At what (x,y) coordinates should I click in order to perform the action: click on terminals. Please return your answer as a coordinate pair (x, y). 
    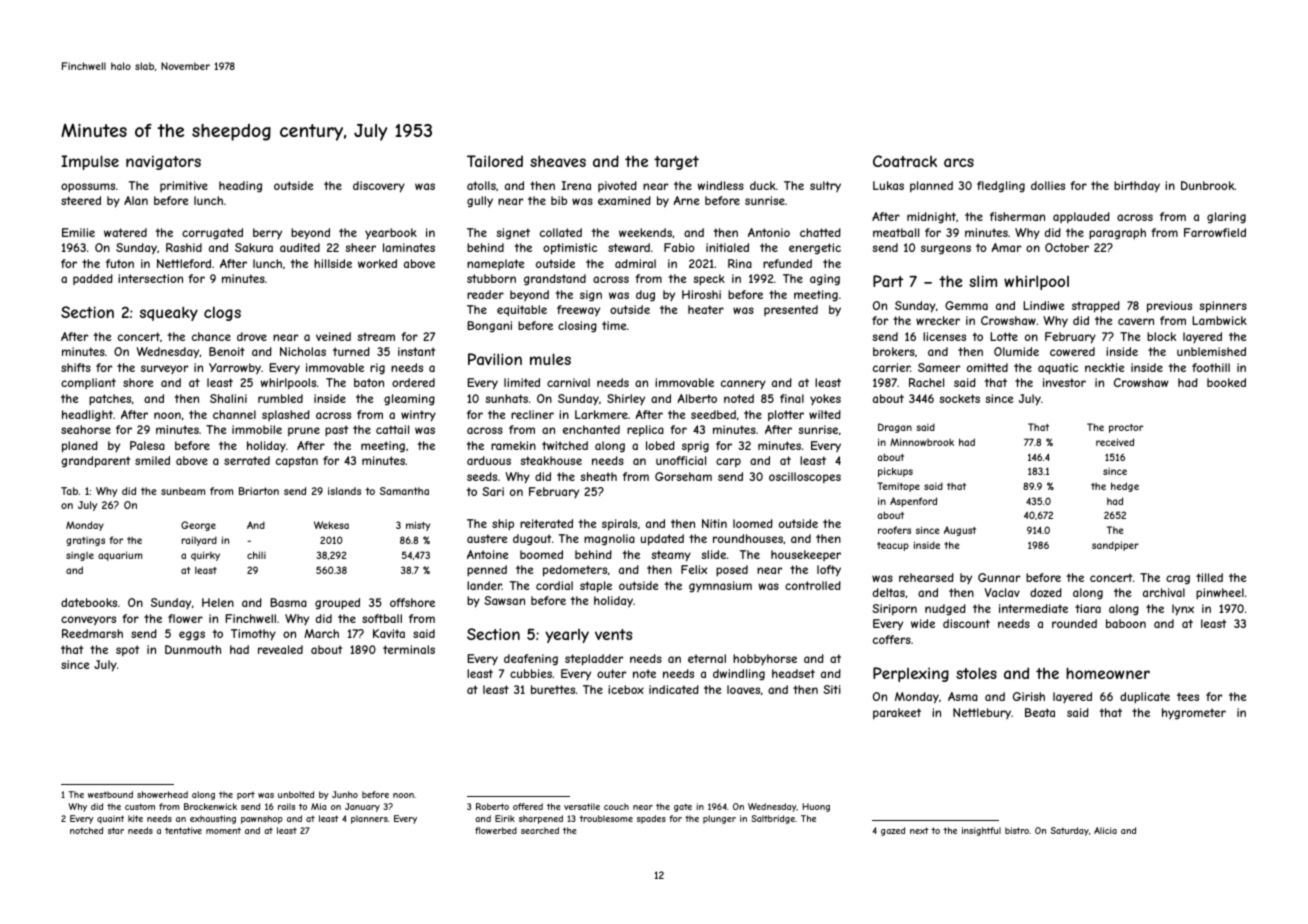
    Looking at the image, I should click on (409, 649).
